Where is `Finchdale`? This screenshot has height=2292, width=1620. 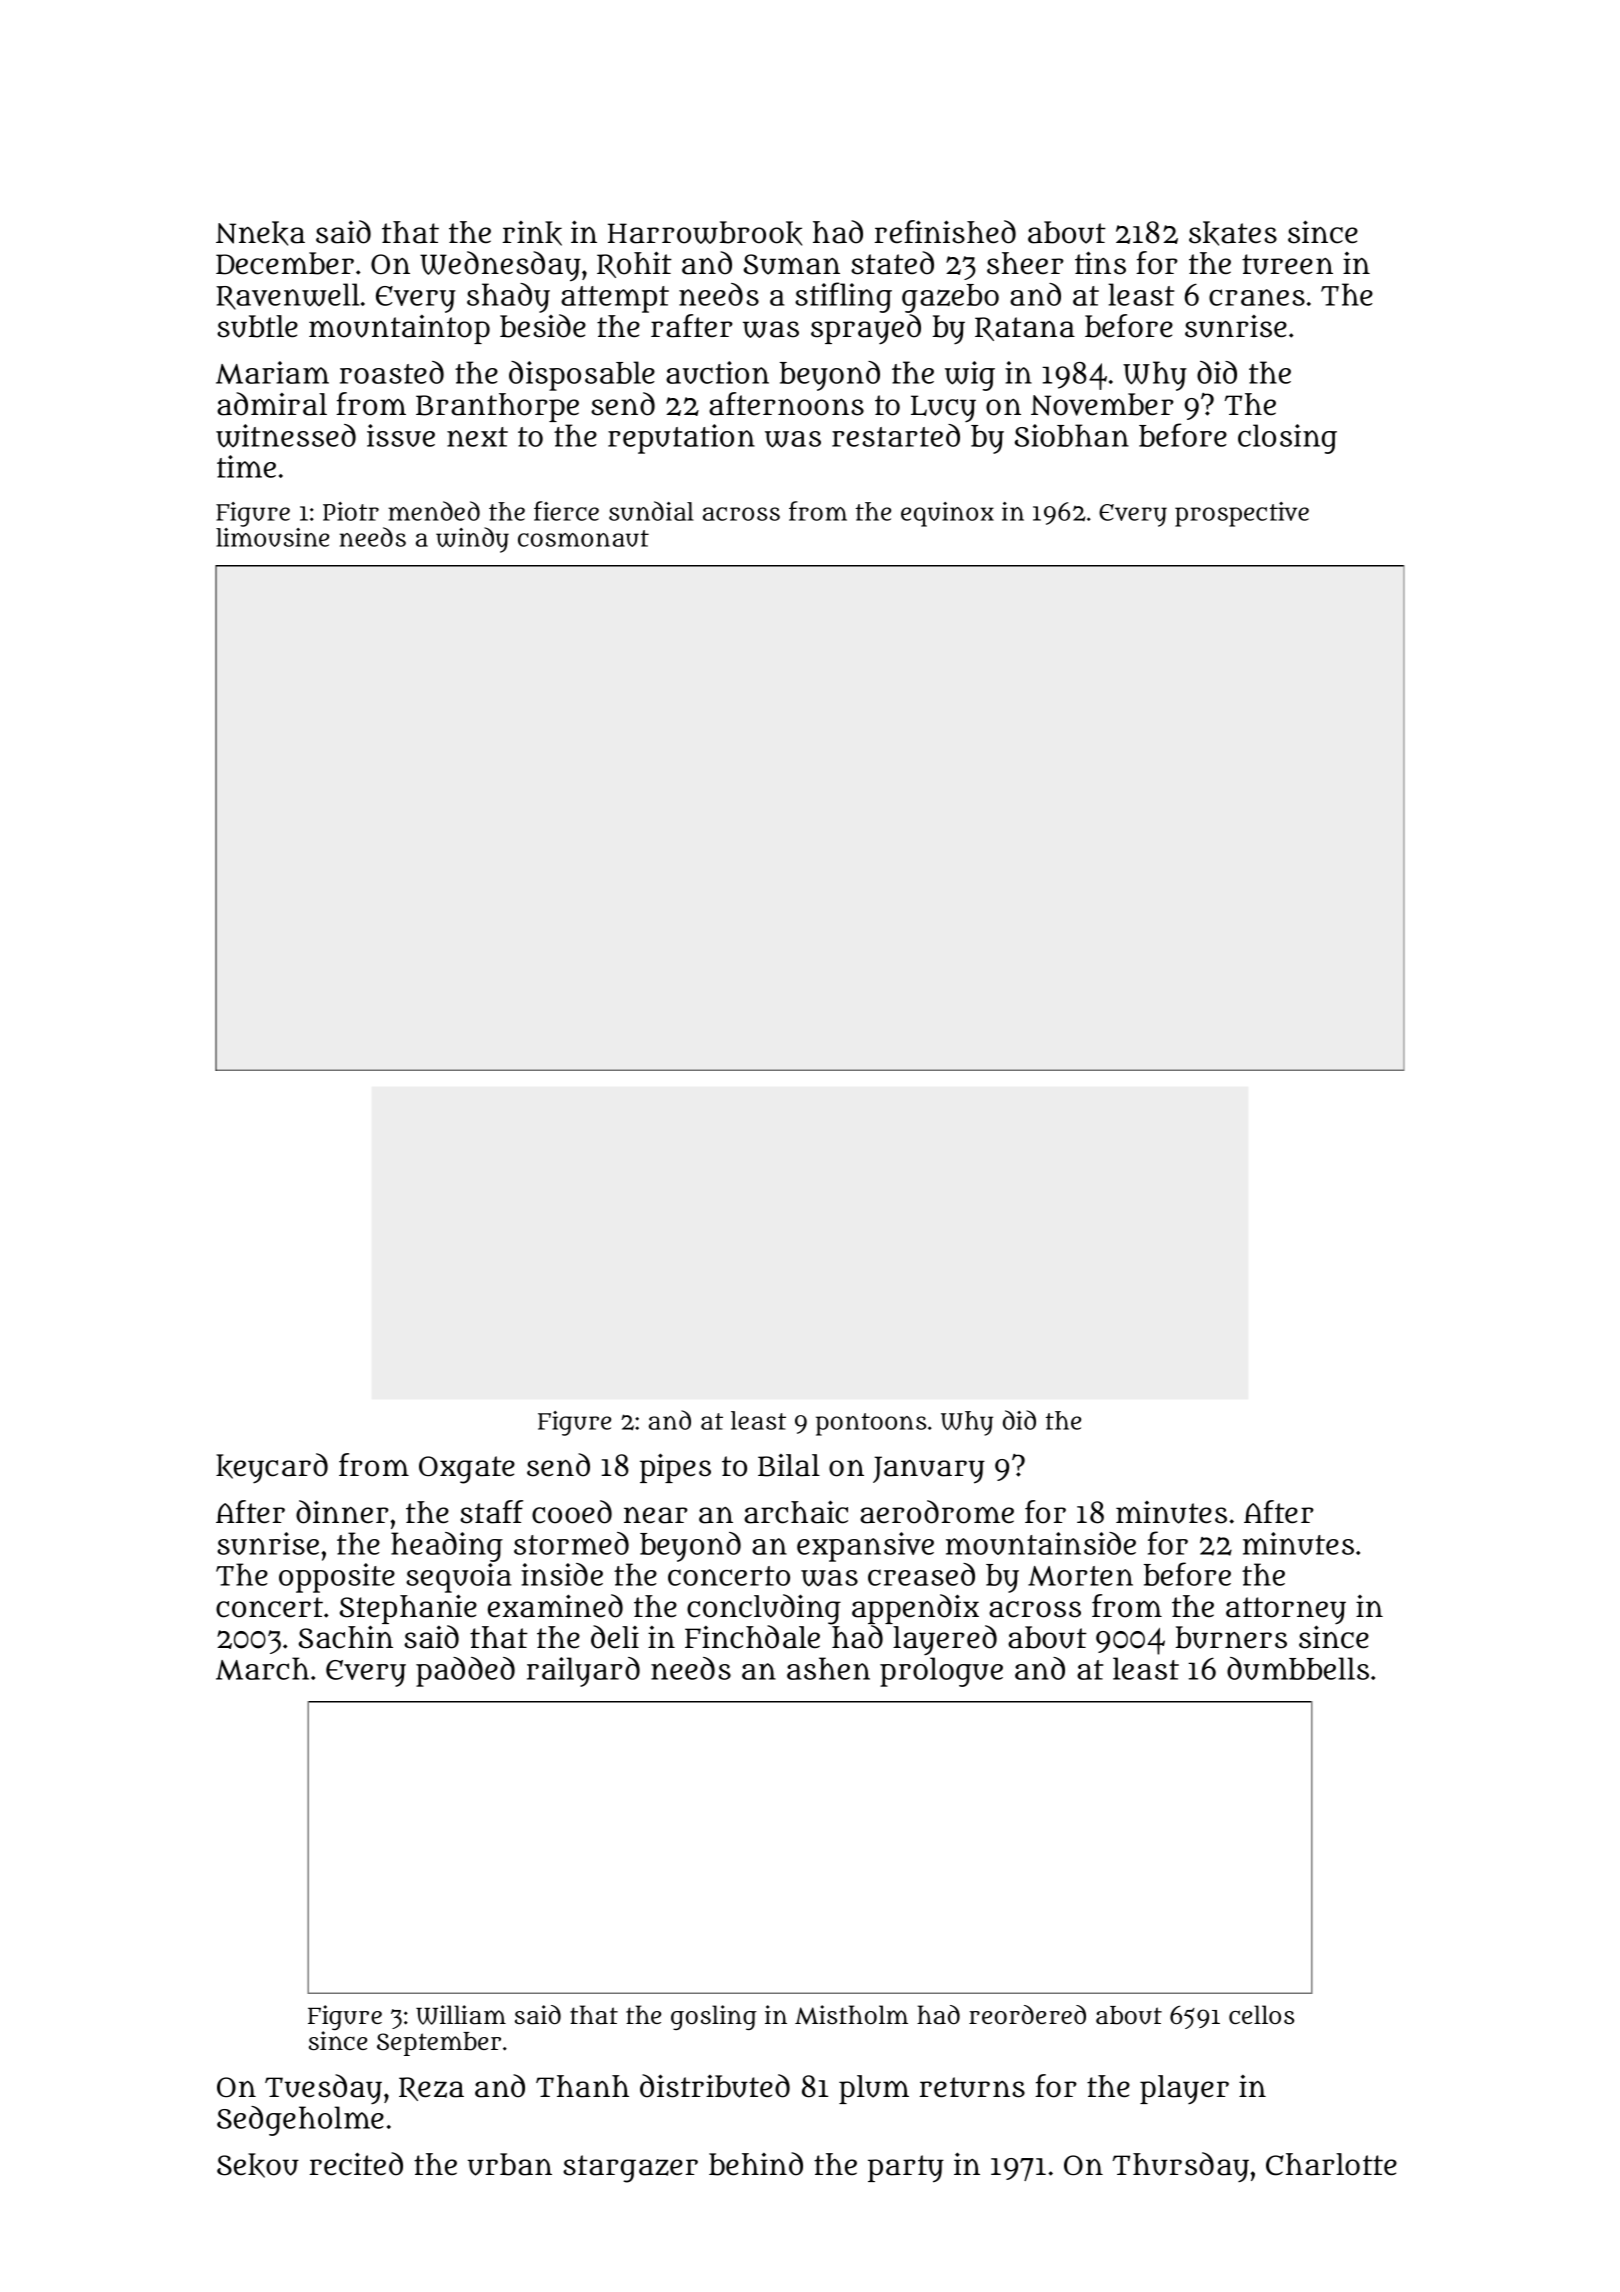 Finchdale is located at coordinates (752, 1637).
